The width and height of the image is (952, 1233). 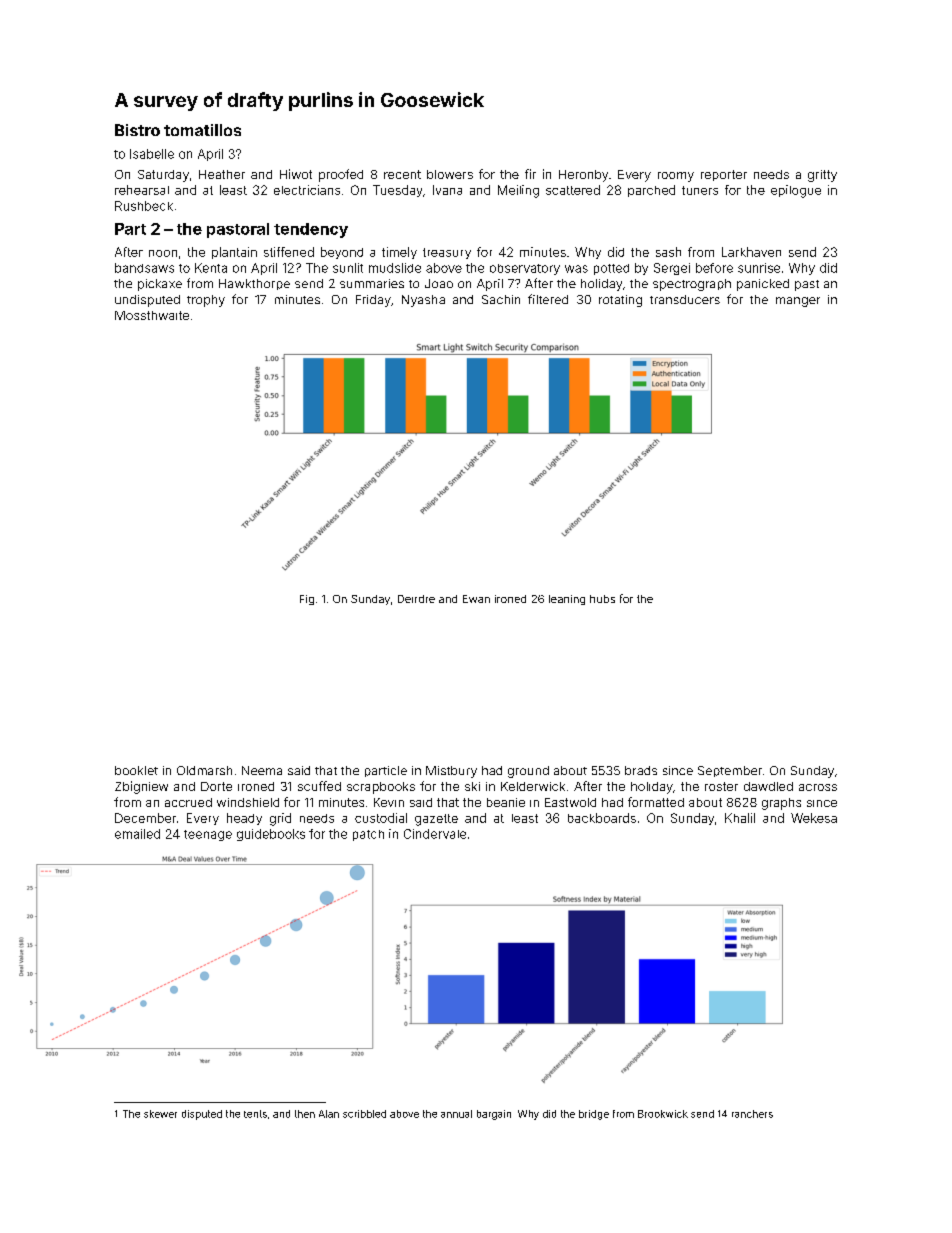 What do you see at coordinates (416, 599) in the image?
I see `Deirdre` at bounding box center [416, 599].
